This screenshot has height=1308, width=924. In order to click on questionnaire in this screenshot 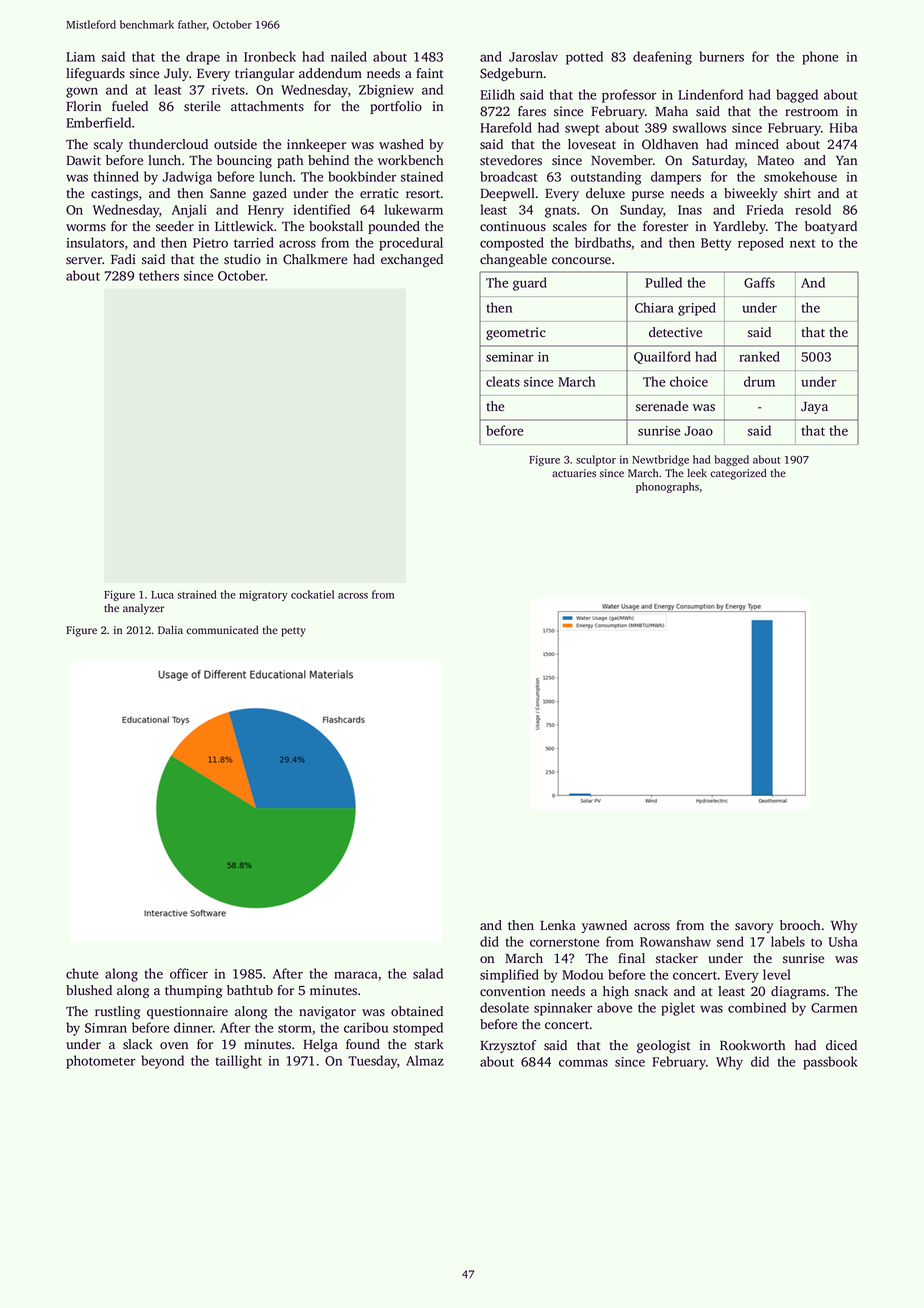, I will do `click(187, 1012)`.
